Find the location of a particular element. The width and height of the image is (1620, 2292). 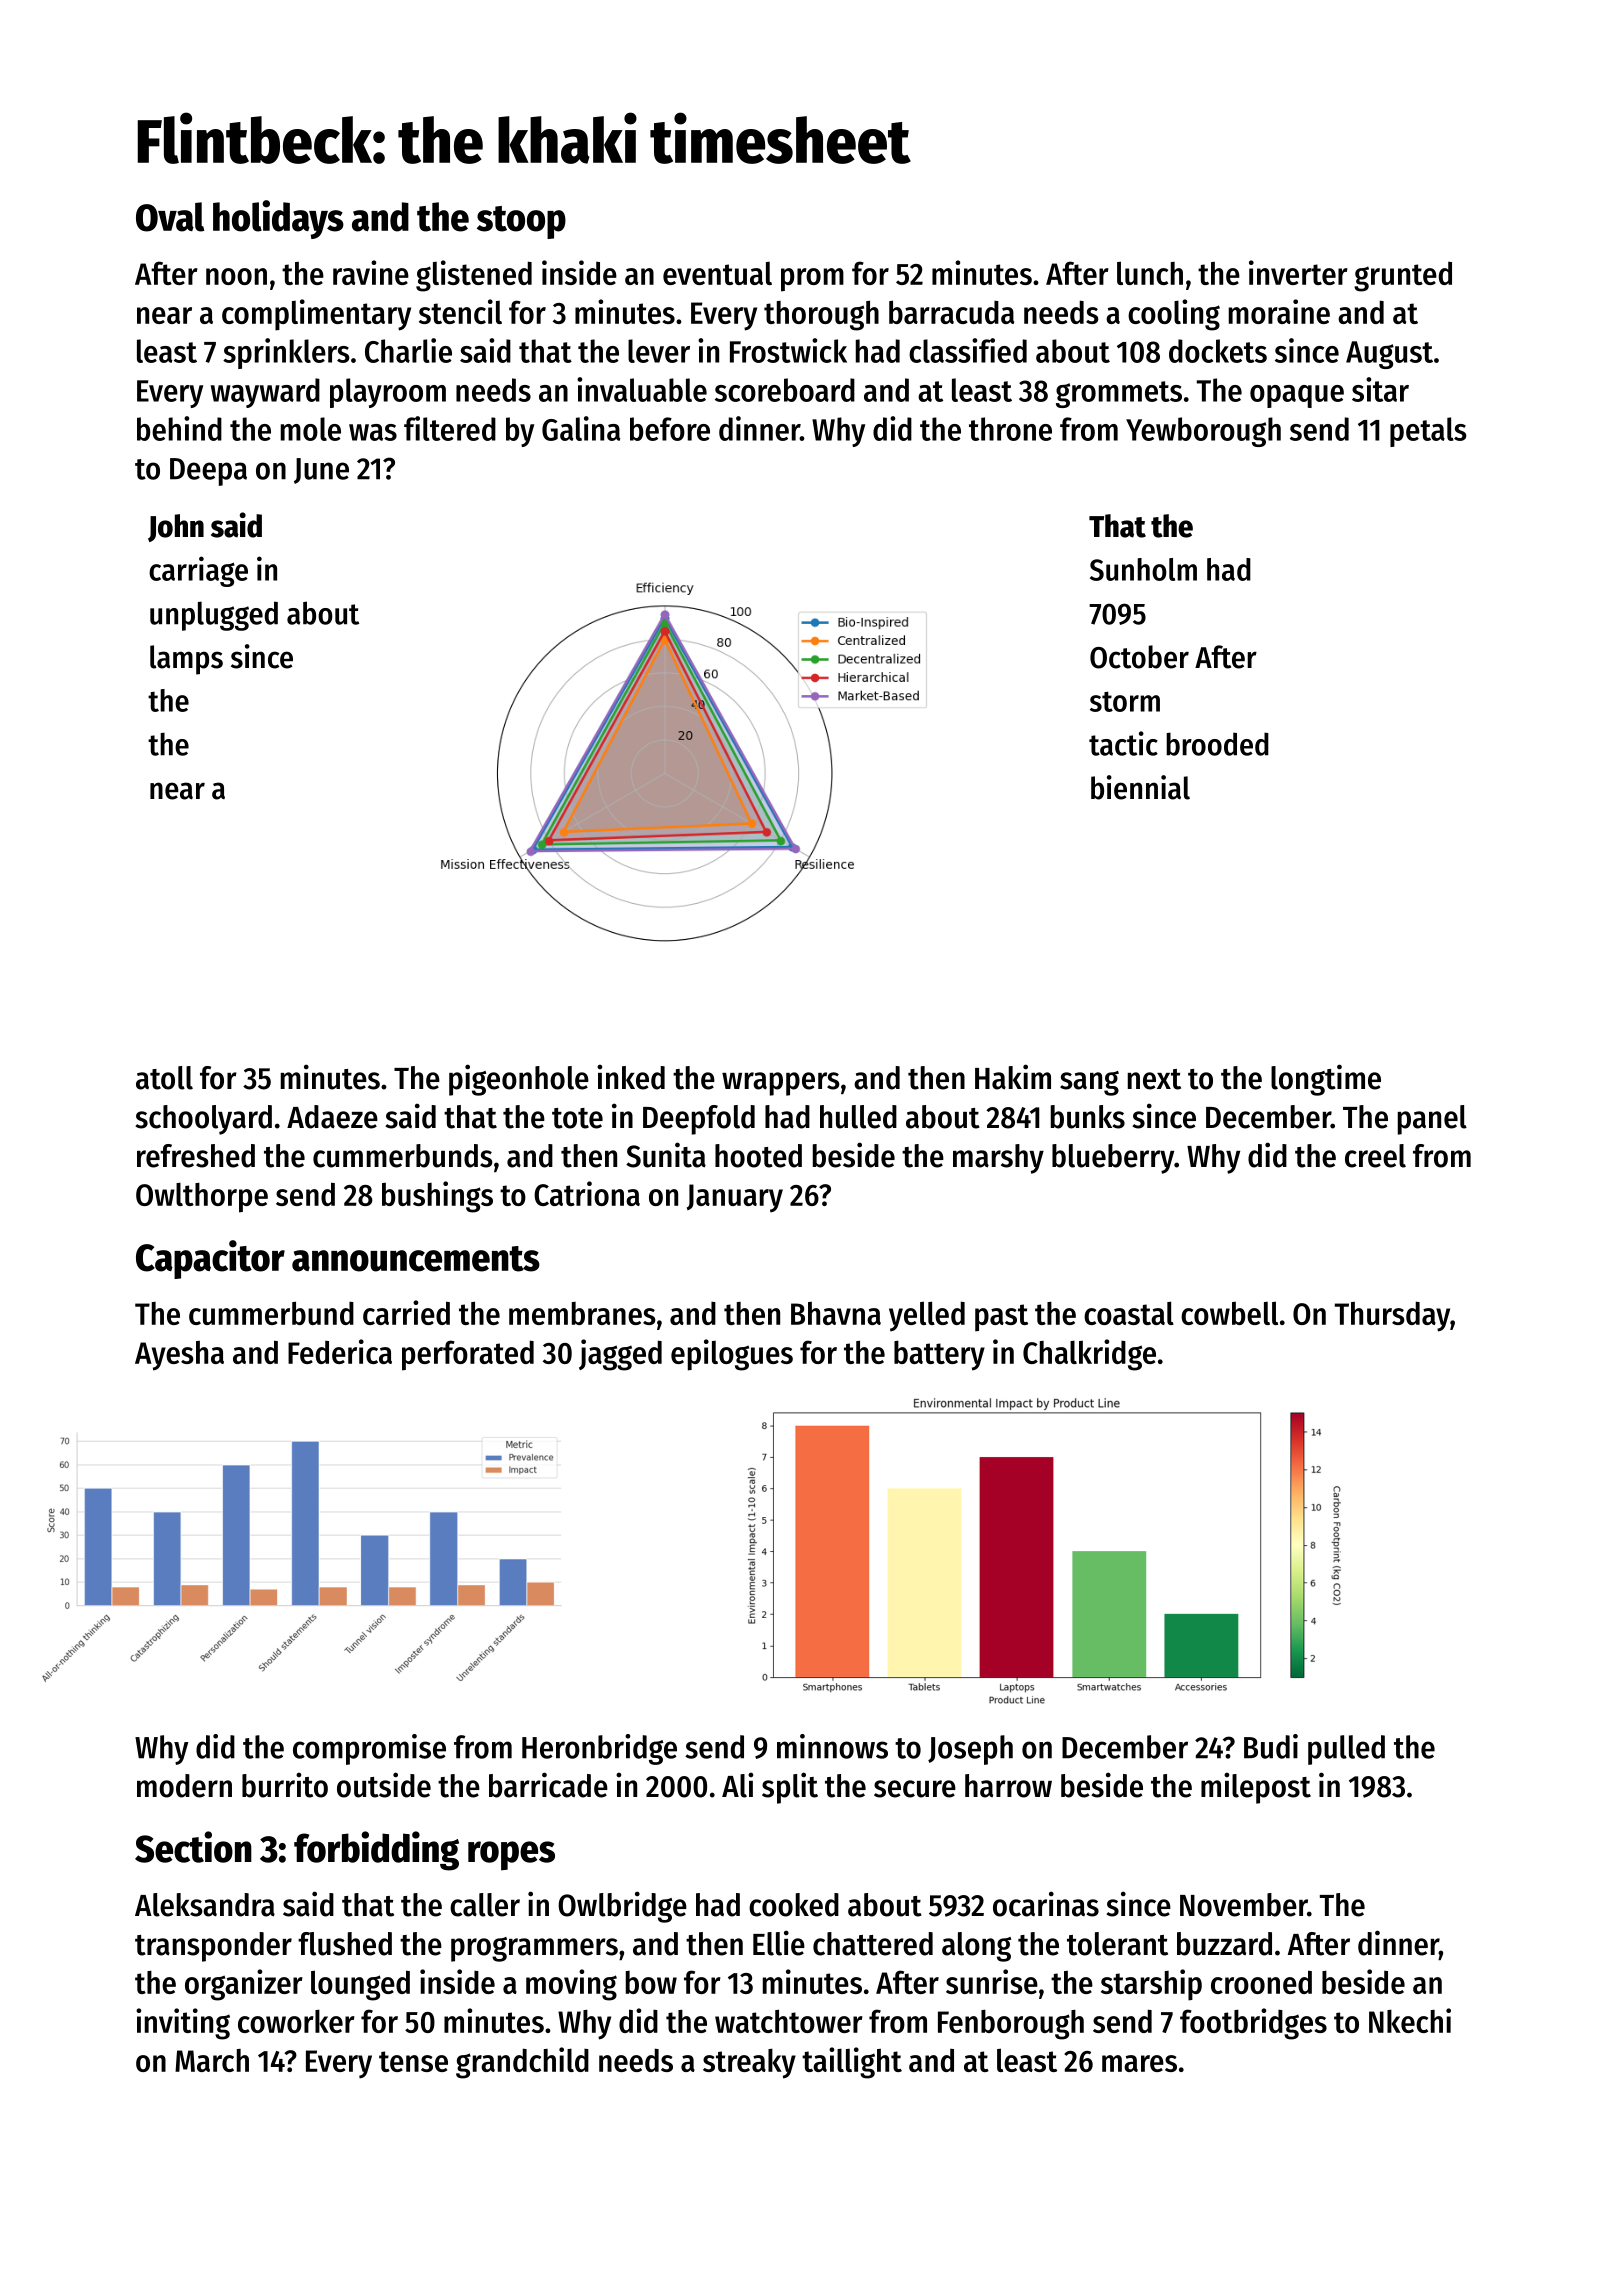

before is located at coordinates (670, 429).
